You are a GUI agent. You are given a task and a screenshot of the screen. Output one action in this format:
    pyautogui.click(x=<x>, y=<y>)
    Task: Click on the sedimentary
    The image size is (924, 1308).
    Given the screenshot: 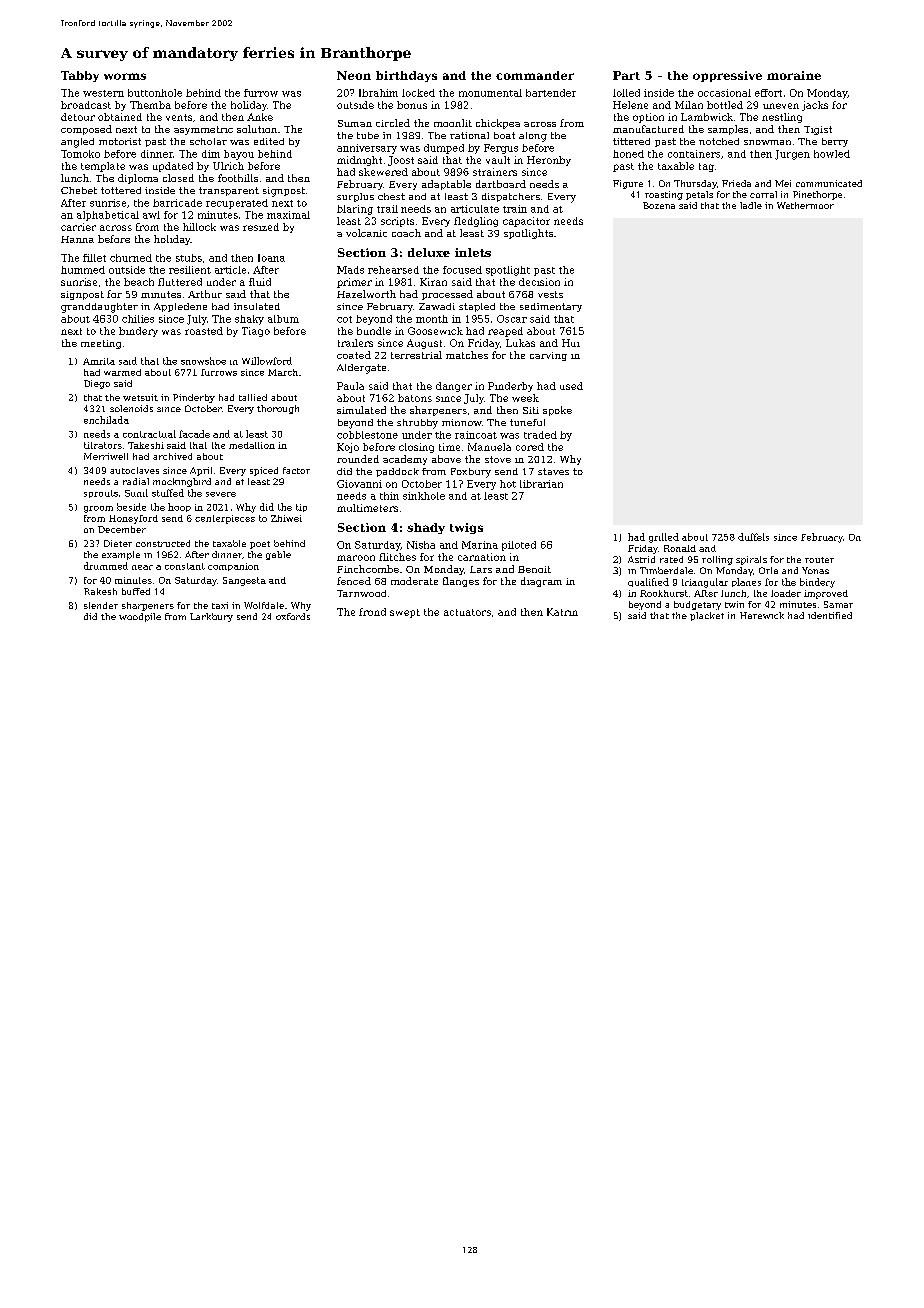 What is the action you would take?
    pyautogui.click(x=551, y=307)
